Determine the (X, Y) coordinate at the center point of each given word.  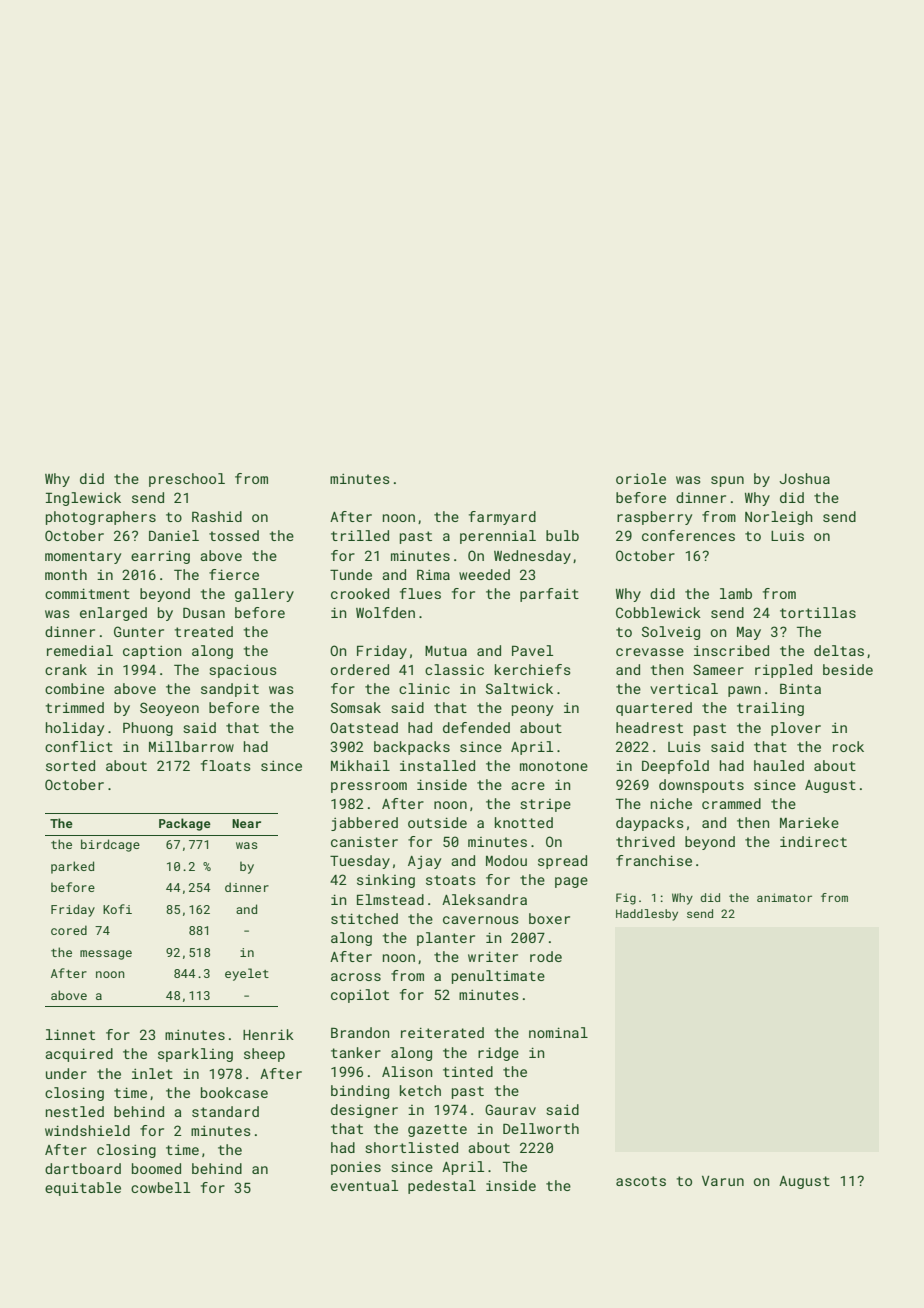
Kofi (117, 909)
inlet (152, 1073)
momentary (83, 557)
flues (420, 593)
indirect (813, 841)
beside (848, 669)
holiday (75, 729)
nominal (558, 1032)
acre (528, 786)
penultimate (498, 977)
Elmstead (390, 899)
